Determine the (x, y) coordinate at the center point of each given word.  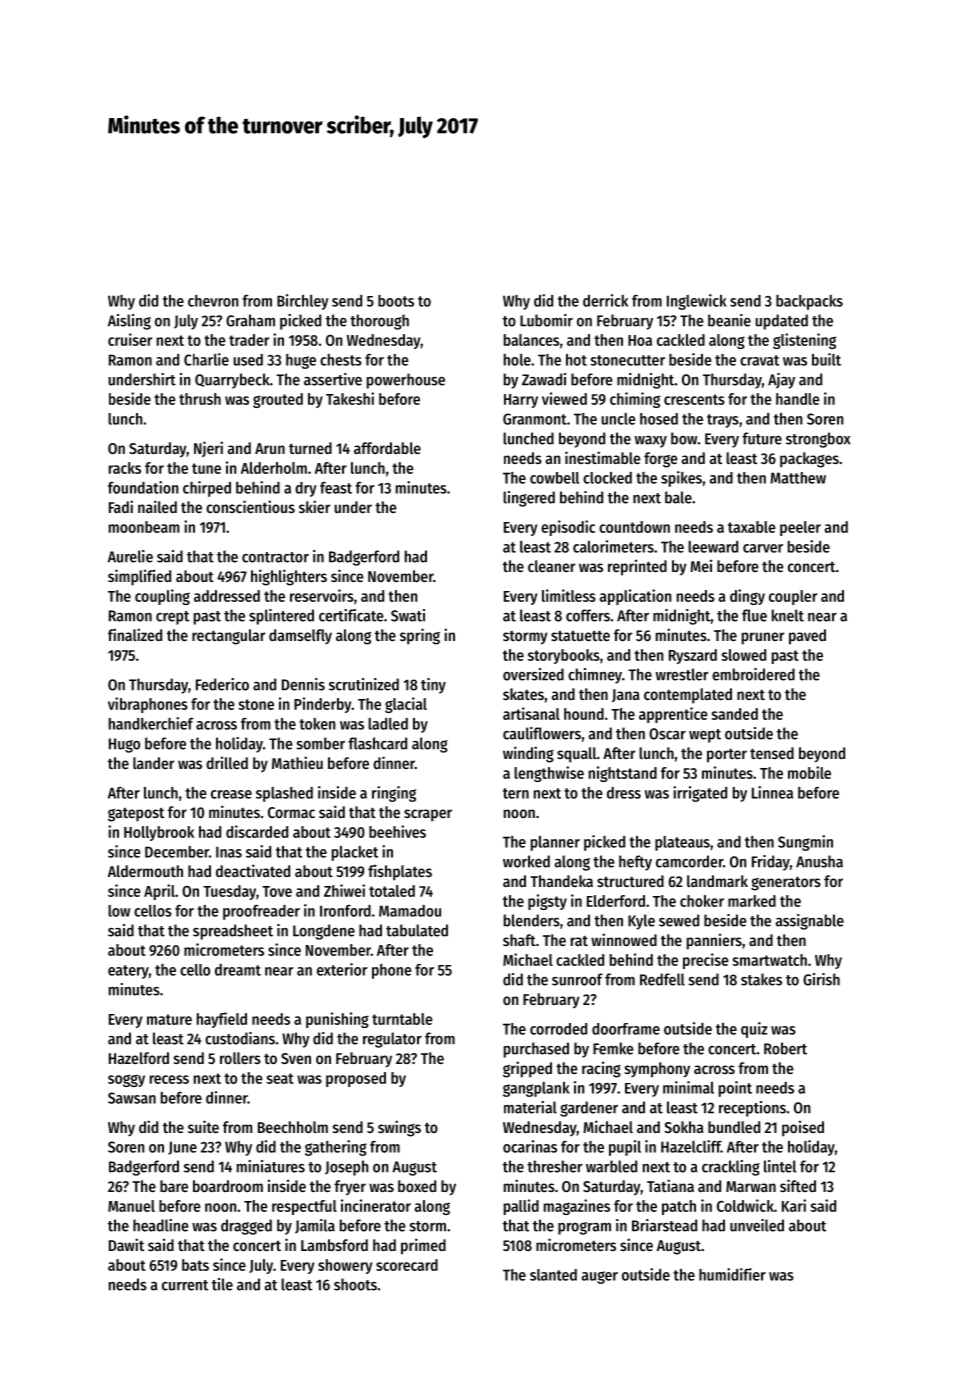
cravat (759, 360)
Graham (250, 320)
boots (396, 301)
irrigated (700, 794)
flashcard (377, 743)
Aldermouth (145, 871)
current (185, 1285)
